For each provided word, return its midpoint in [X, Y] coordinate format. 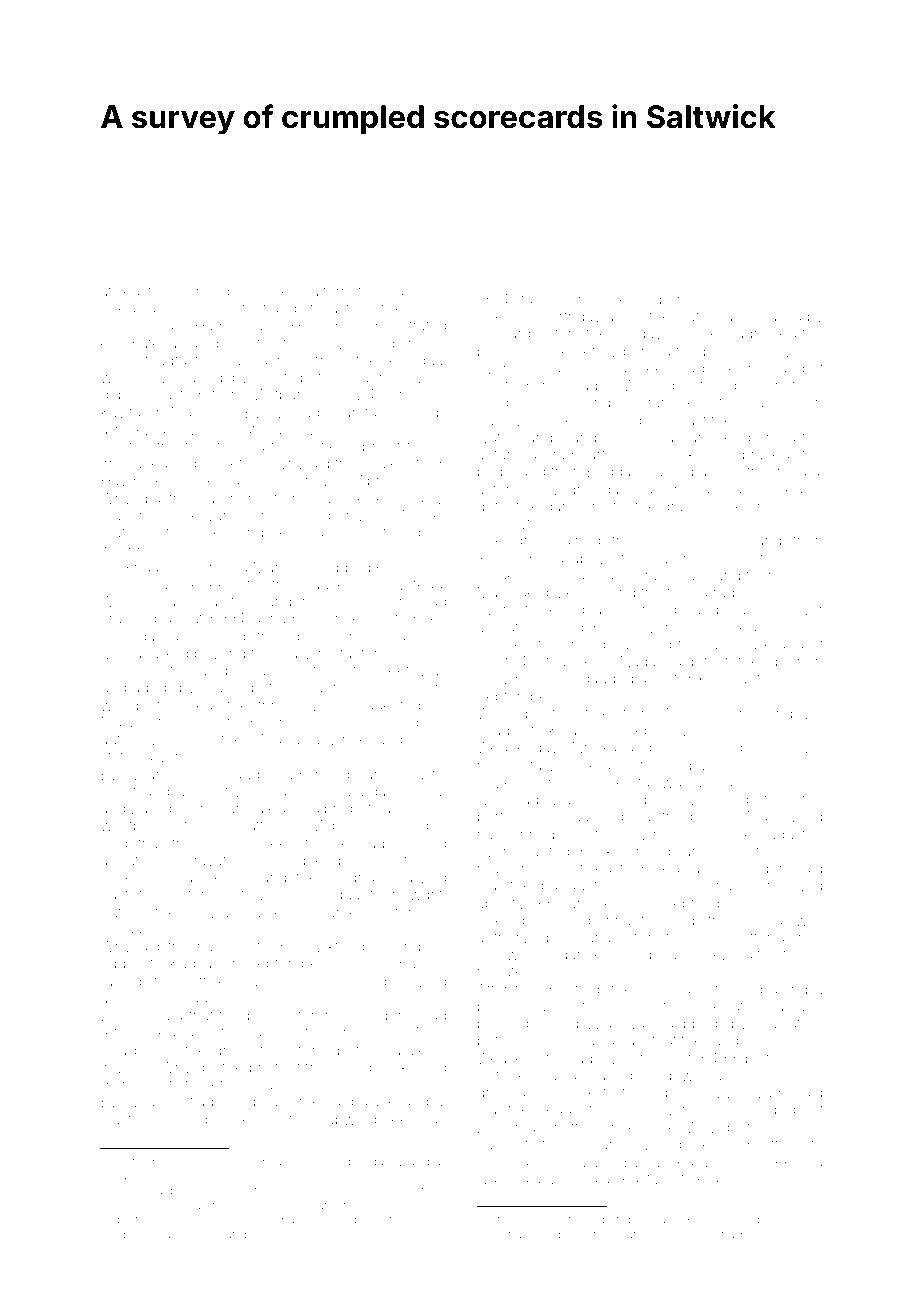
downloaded [179, 377]
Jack [223, 687]
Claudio [768, 402]
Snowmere [375, 601]
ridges [121, 965]
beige [496, 1008]
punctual [148, 1235]
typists [206, 448]
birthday [574, 318]
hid [354, 446]
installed [774, 316]
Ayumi [767, 1094]
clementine [746, 558]
